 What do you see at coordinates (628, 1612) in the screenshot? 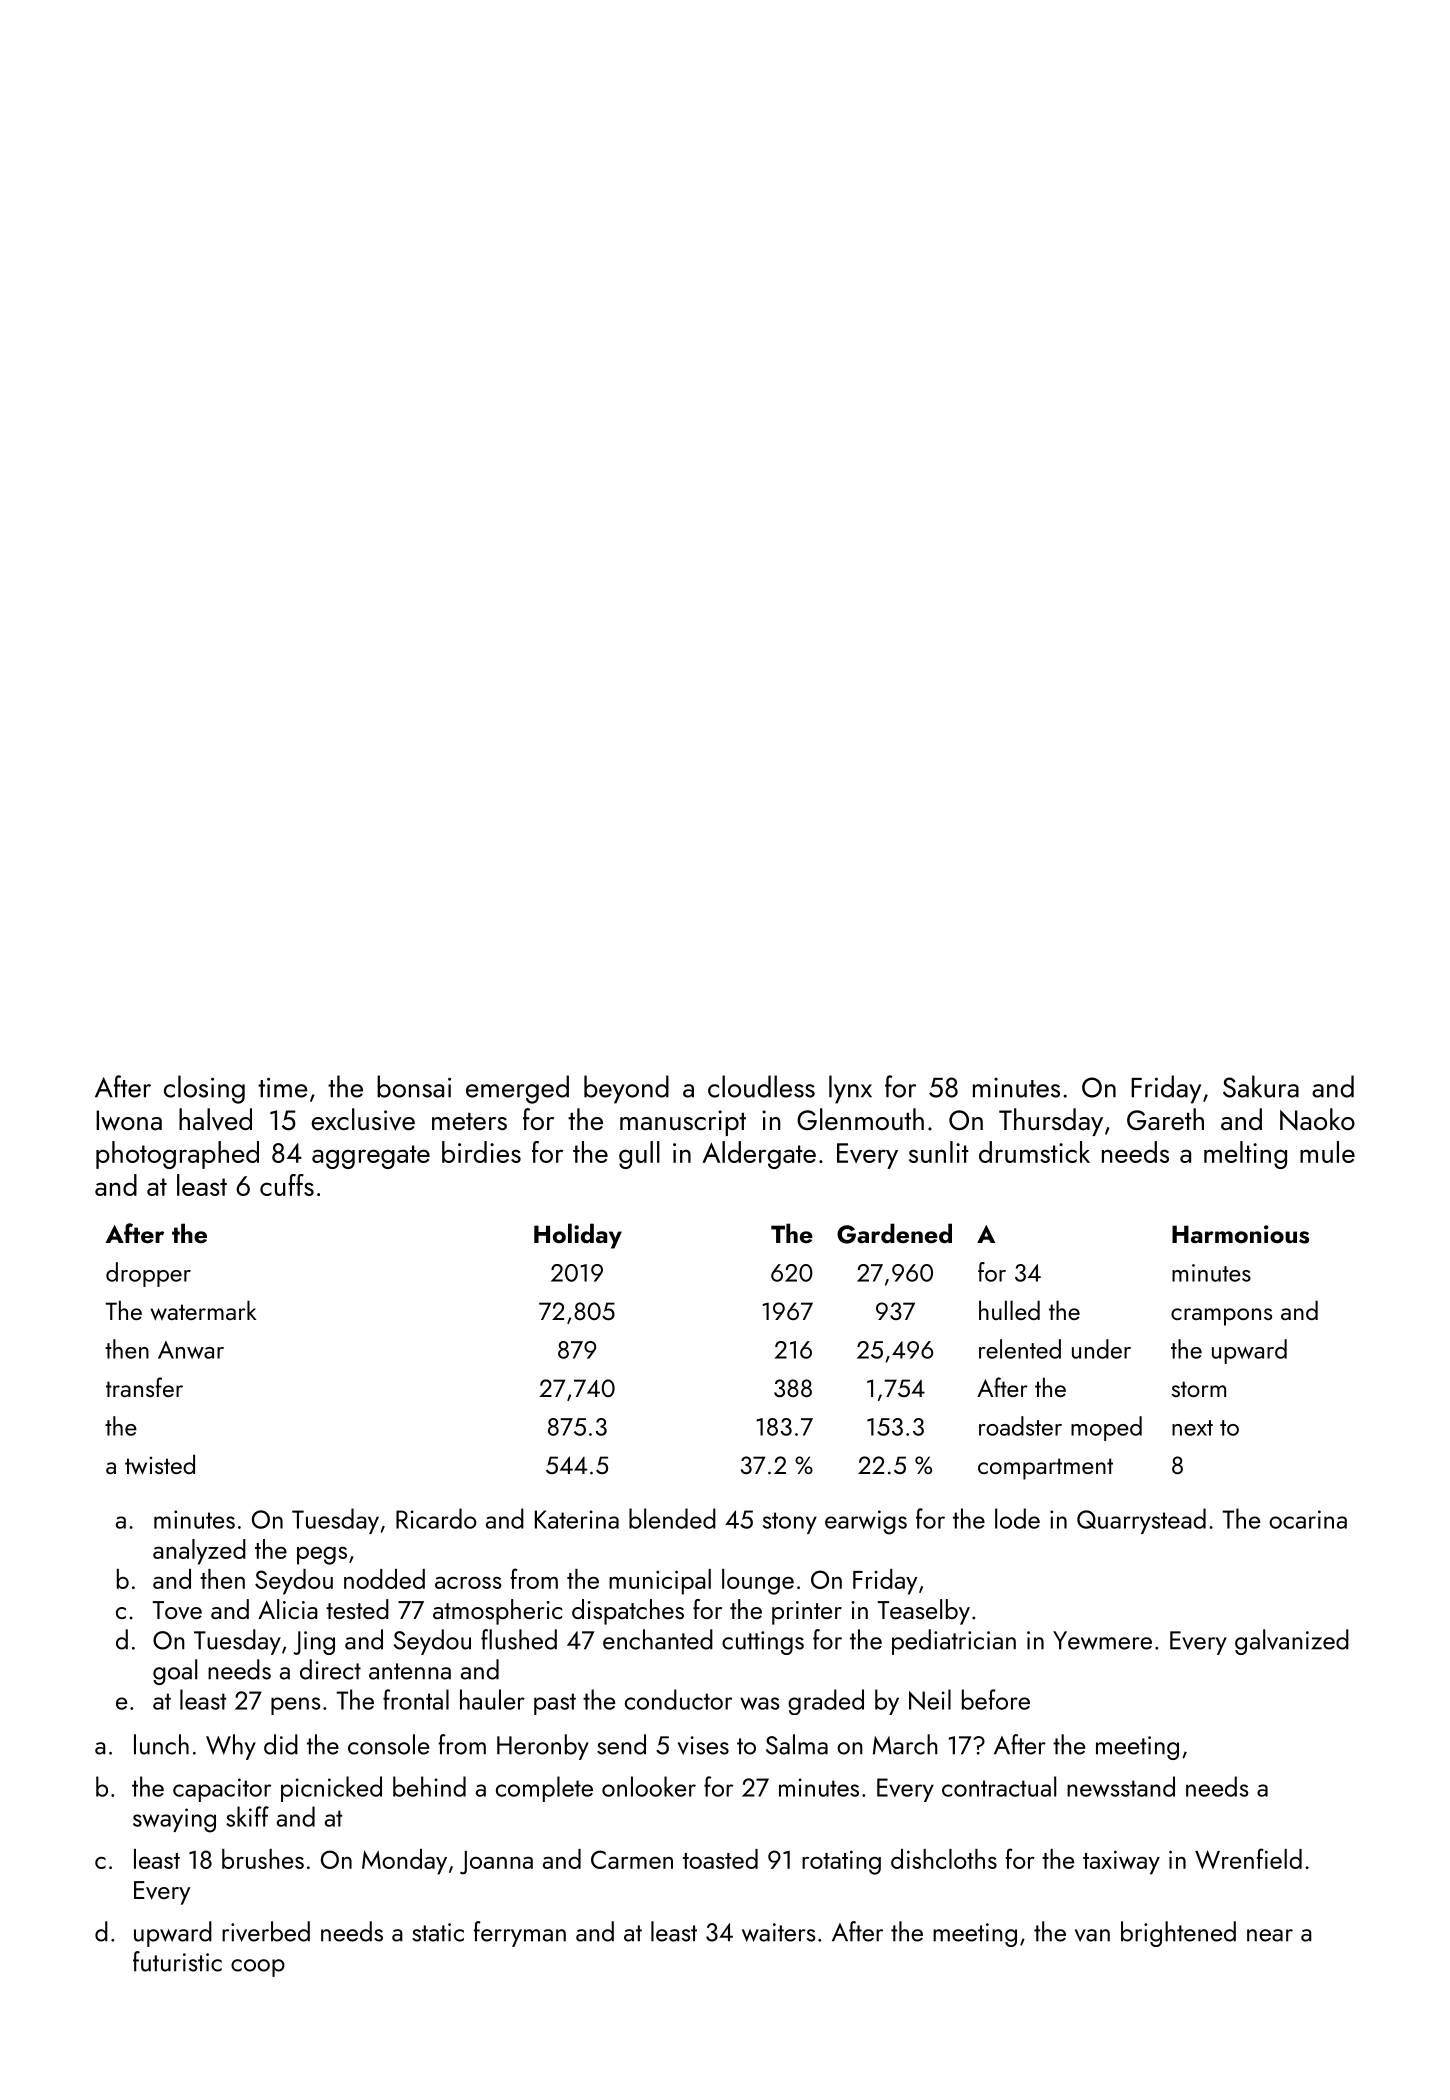
I see `dispatches` at bounding box center [628, 1612].
